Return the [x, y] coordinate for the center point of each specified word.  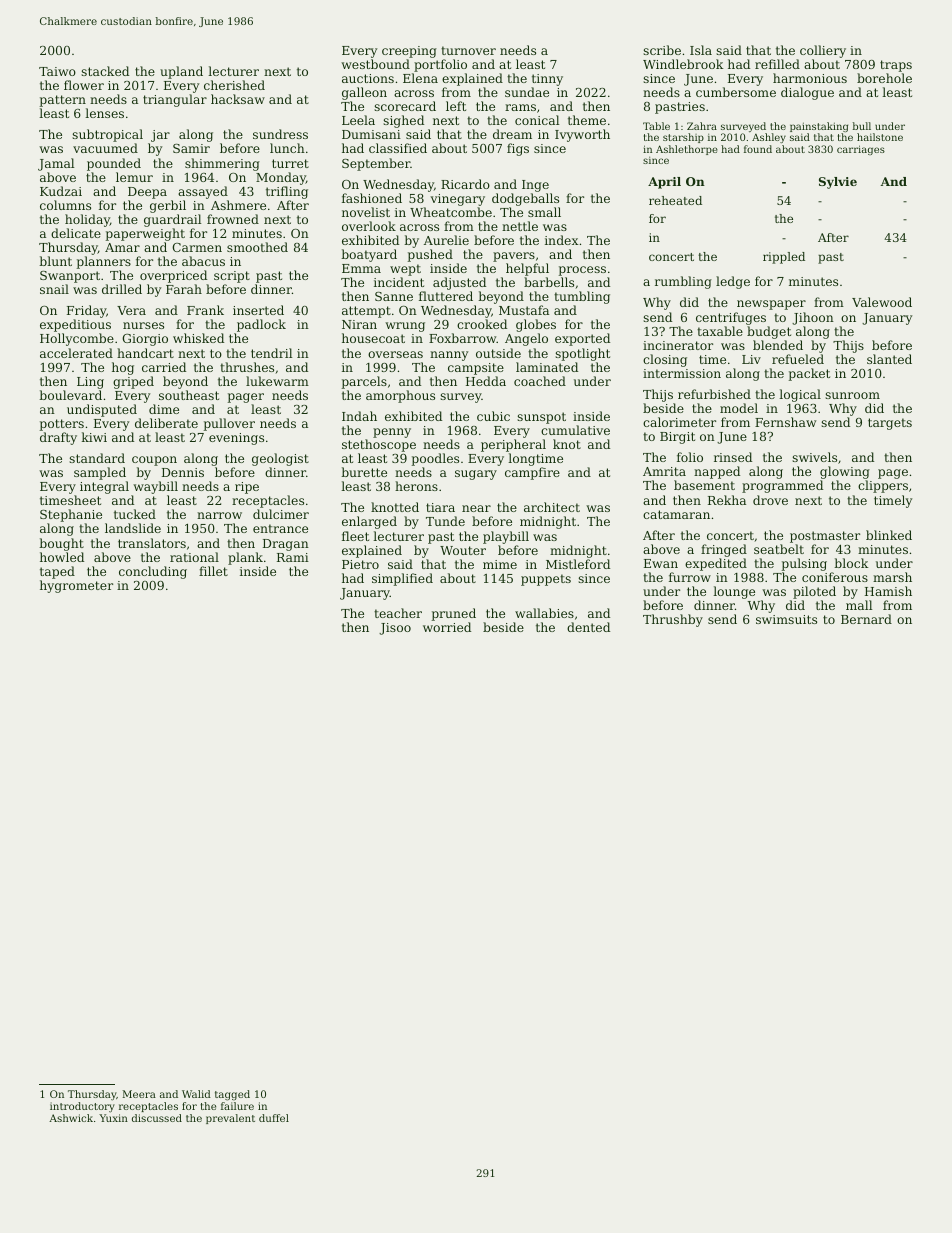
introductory [82, 1107]
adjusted [459, 283]
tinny [547, 80]
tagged [232, 1095]
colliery [823, 51]
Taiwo [57, 71]
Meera [139, 1094]
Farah [184, 289]
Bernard [866, 619]
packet [809, 374]
